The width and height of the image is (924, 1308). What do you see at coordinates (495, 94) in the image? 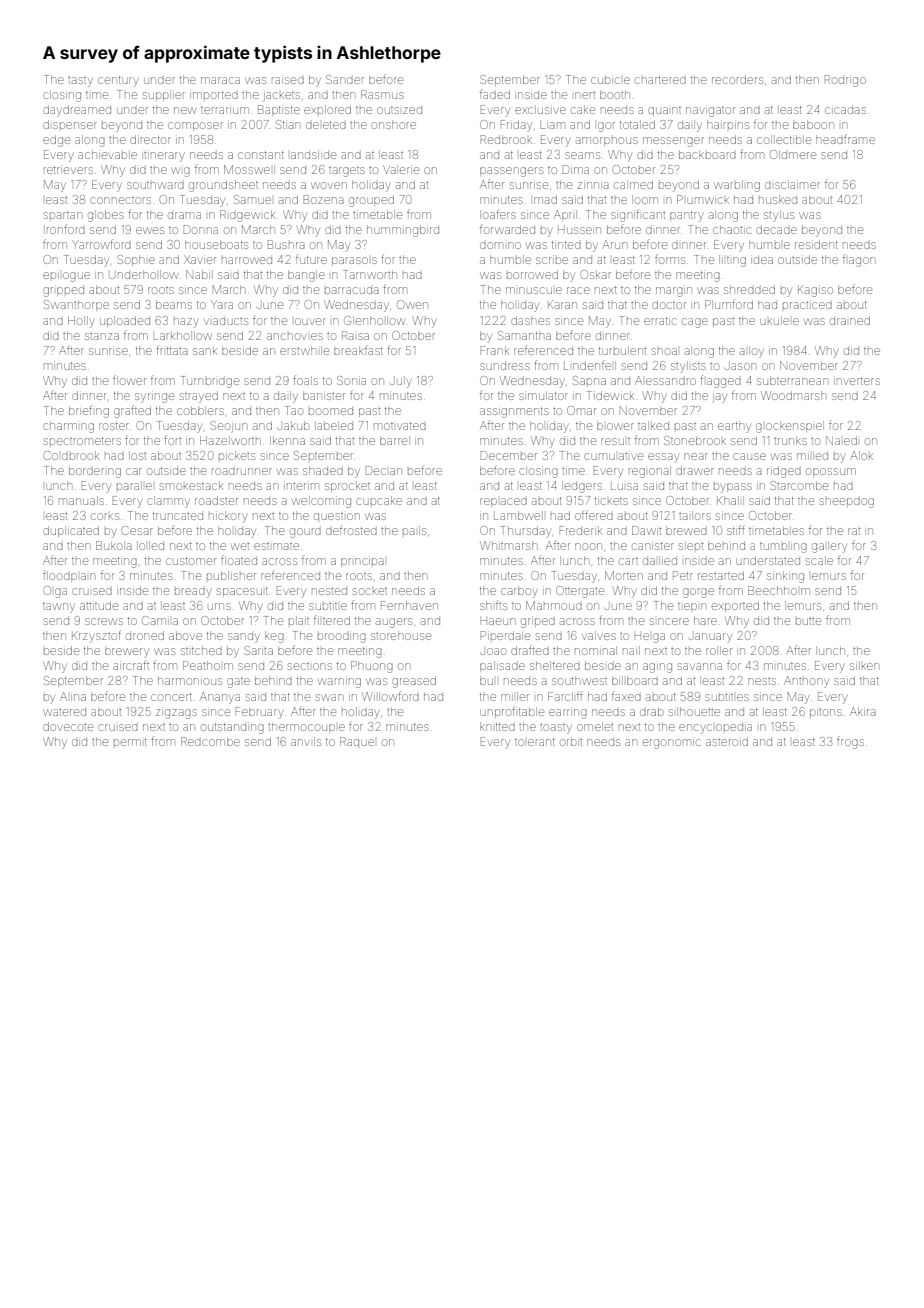
I see `faded` at bounding box center [495, 94].
